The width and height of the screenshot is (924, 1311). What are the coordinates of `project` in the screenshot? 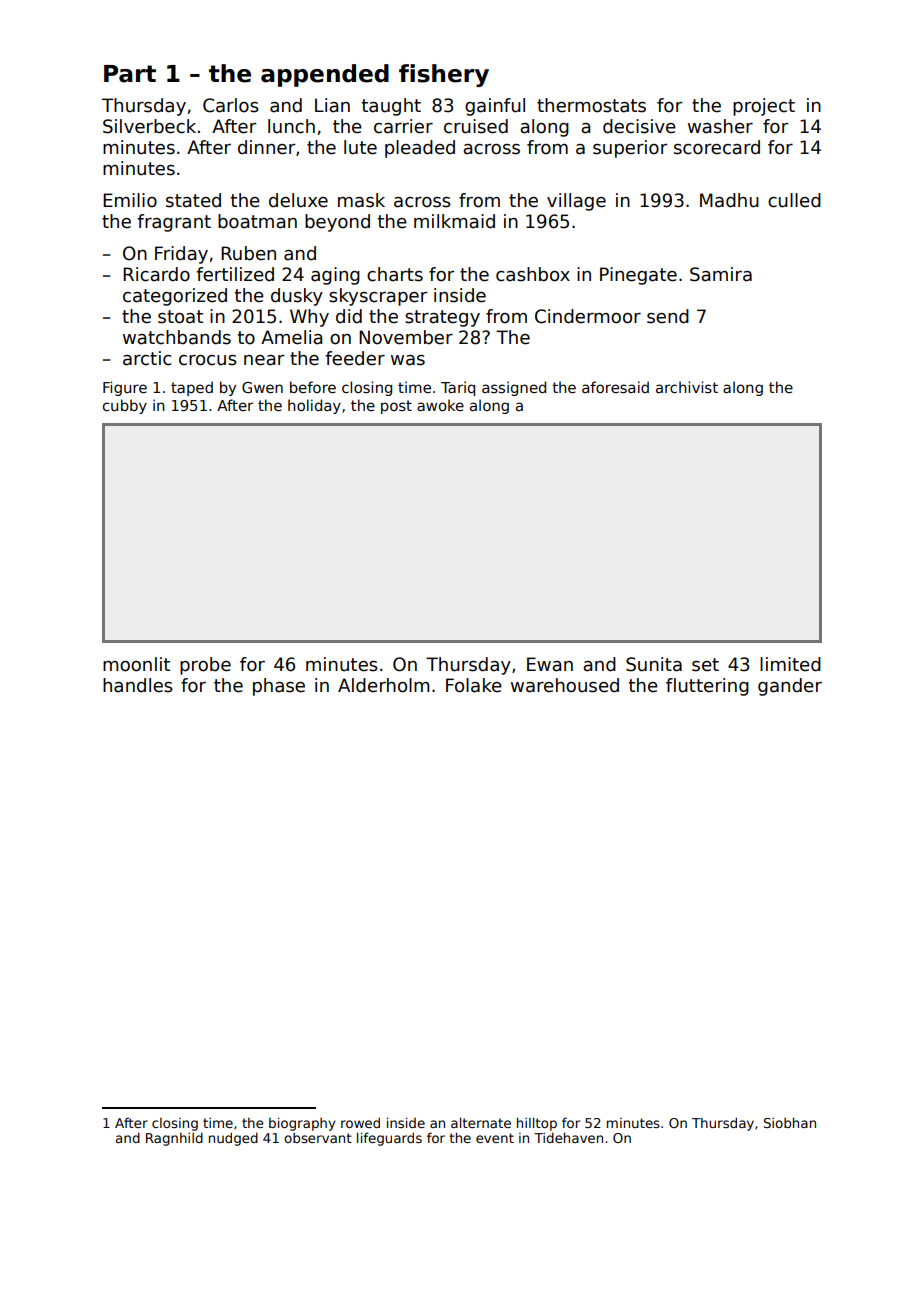 It's located at (764, 107).
